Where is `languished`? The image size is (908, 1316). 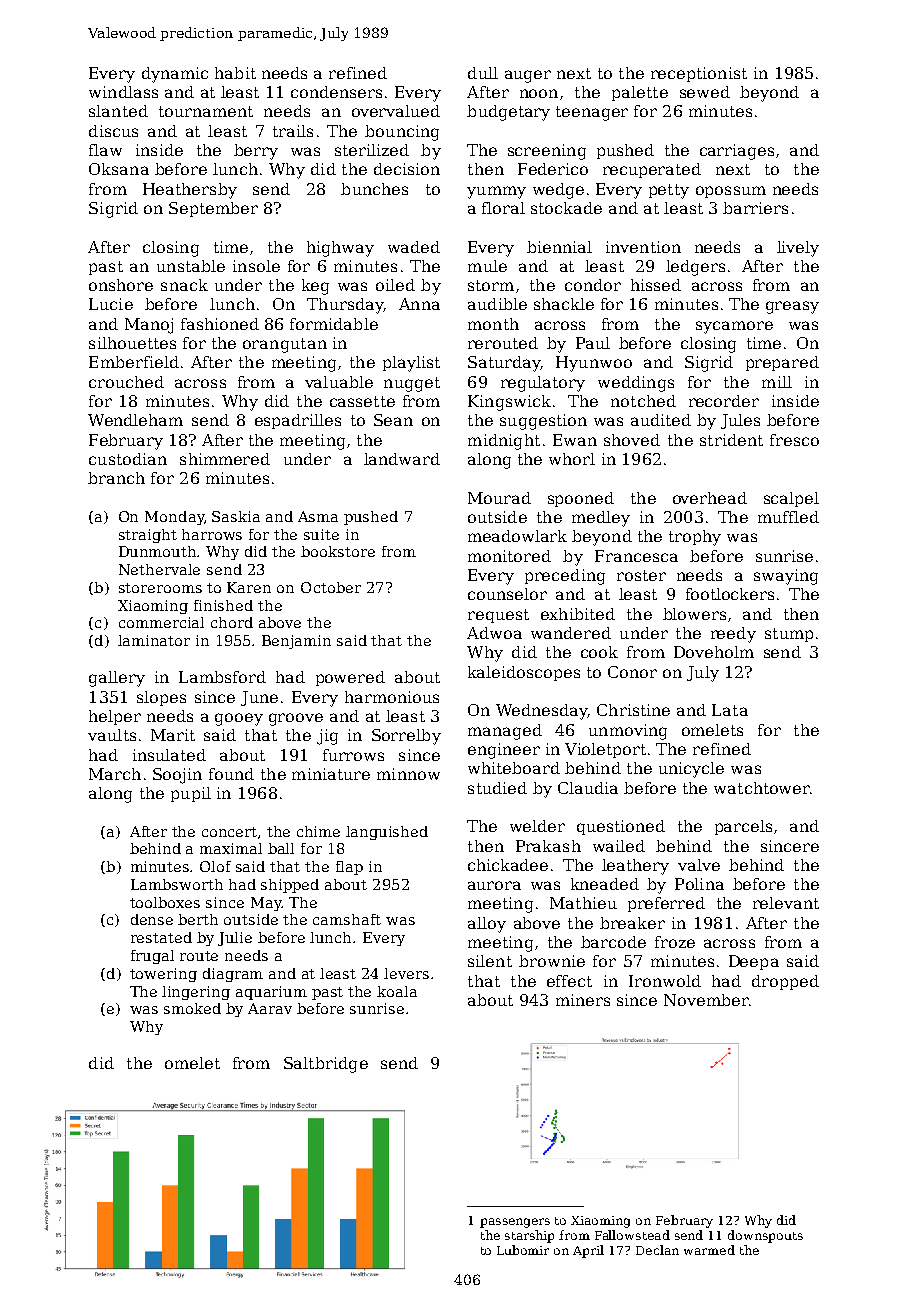
languished is located at coordinates (387, 833).
